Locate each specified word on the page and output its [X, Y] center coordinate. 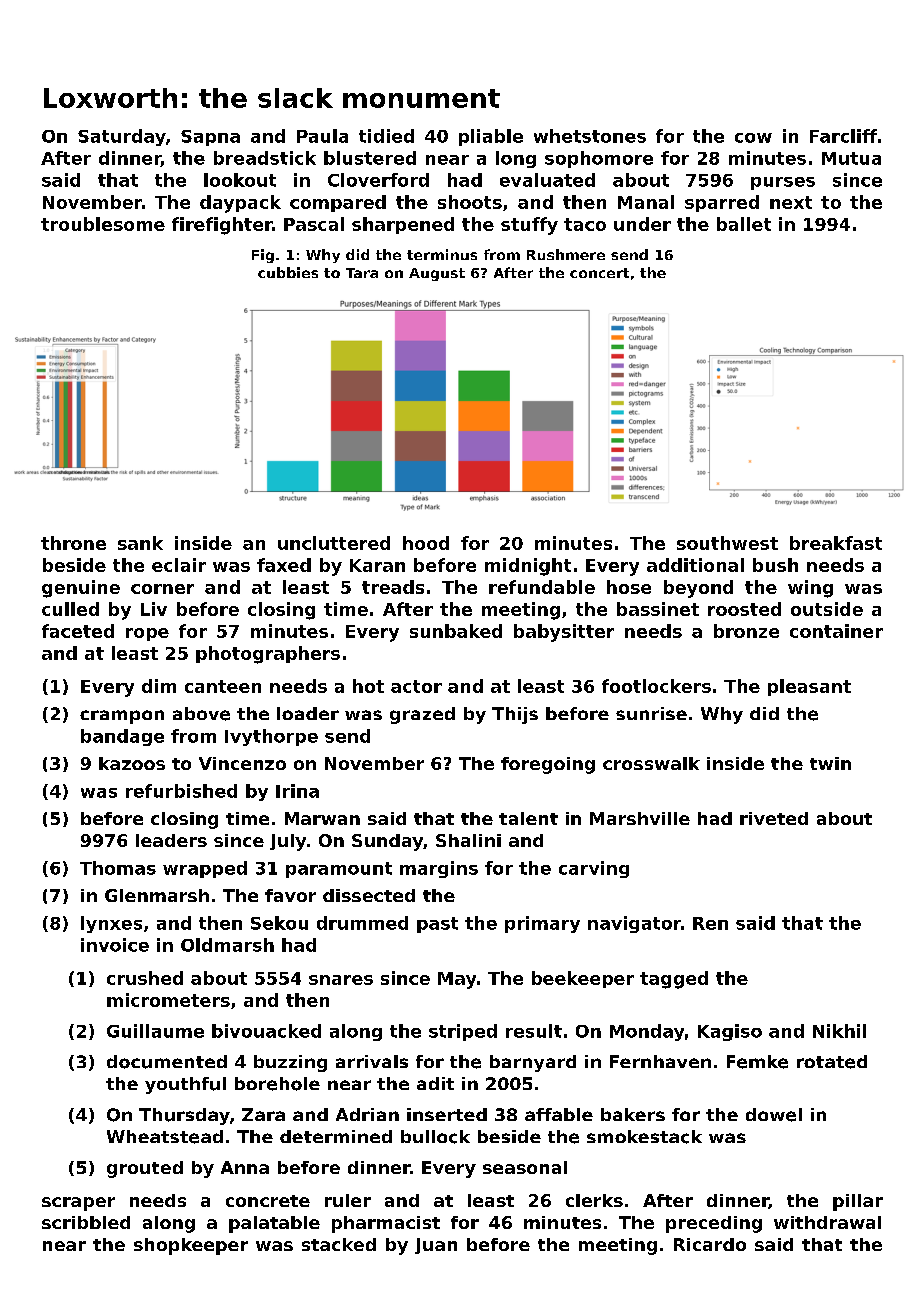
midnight [528, 567]
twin [830, 763]
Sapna [210, 138]
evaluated [547, 180]
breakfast [836, 543]
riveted [774, 818]
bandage [122, 737]
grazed [422, 715]
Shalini [468, 840]
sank [140, 543]
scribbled [86, 1222]
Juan [436, 1246]
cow [753, 138]
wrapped [205, 869]
